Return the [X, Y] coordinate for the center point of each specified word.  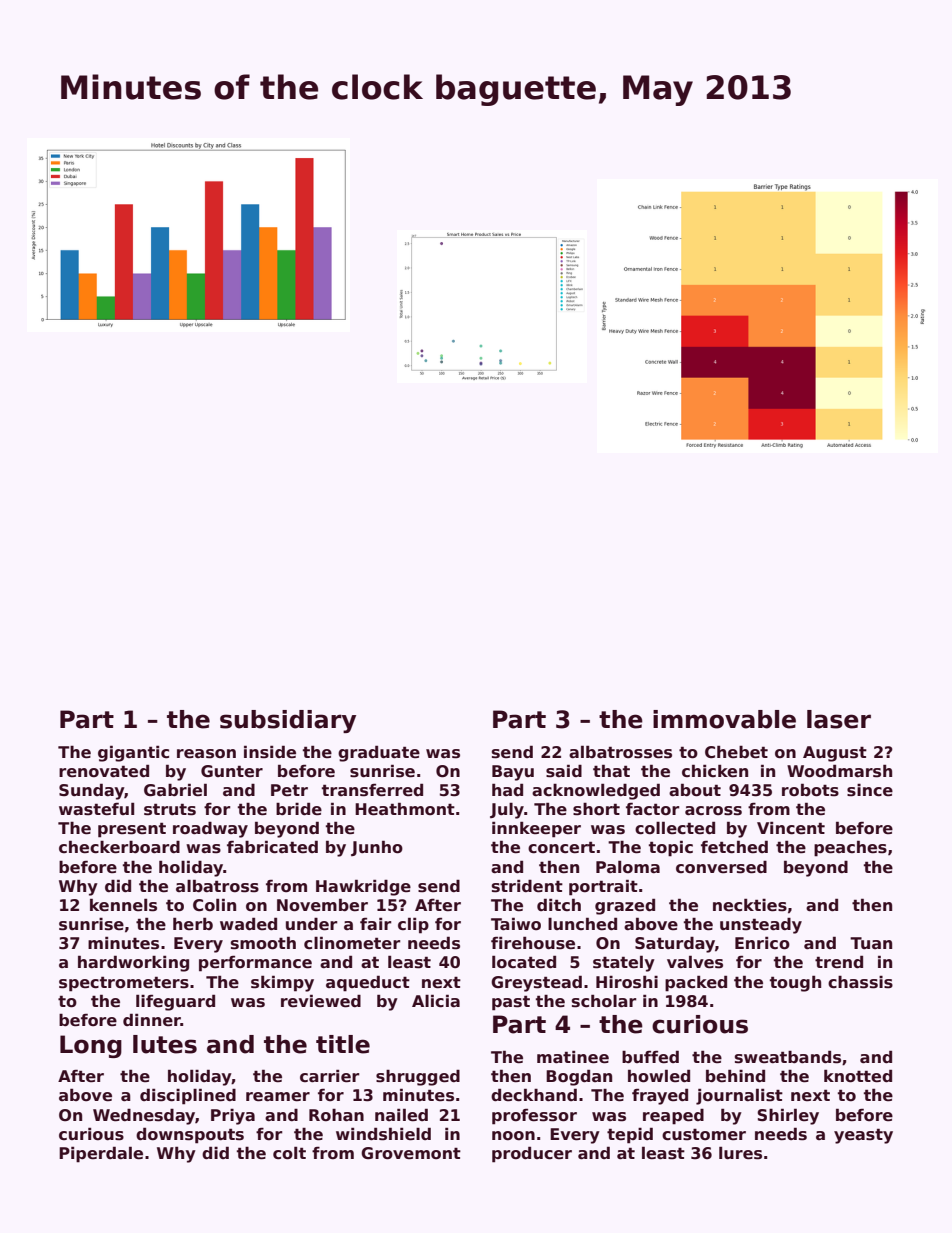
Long [91, 1046]
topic [671, 848]
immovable [724, 719]
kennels [123, 905]
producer [532, 1154]
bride [299, 808]
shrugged [418, 1077]
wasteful [96, 809]
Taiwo [516, 924]
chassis [860, 982]
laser [839, 719]
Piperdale [101, 1154]
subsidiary [288, 721]
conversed [721, 867]
